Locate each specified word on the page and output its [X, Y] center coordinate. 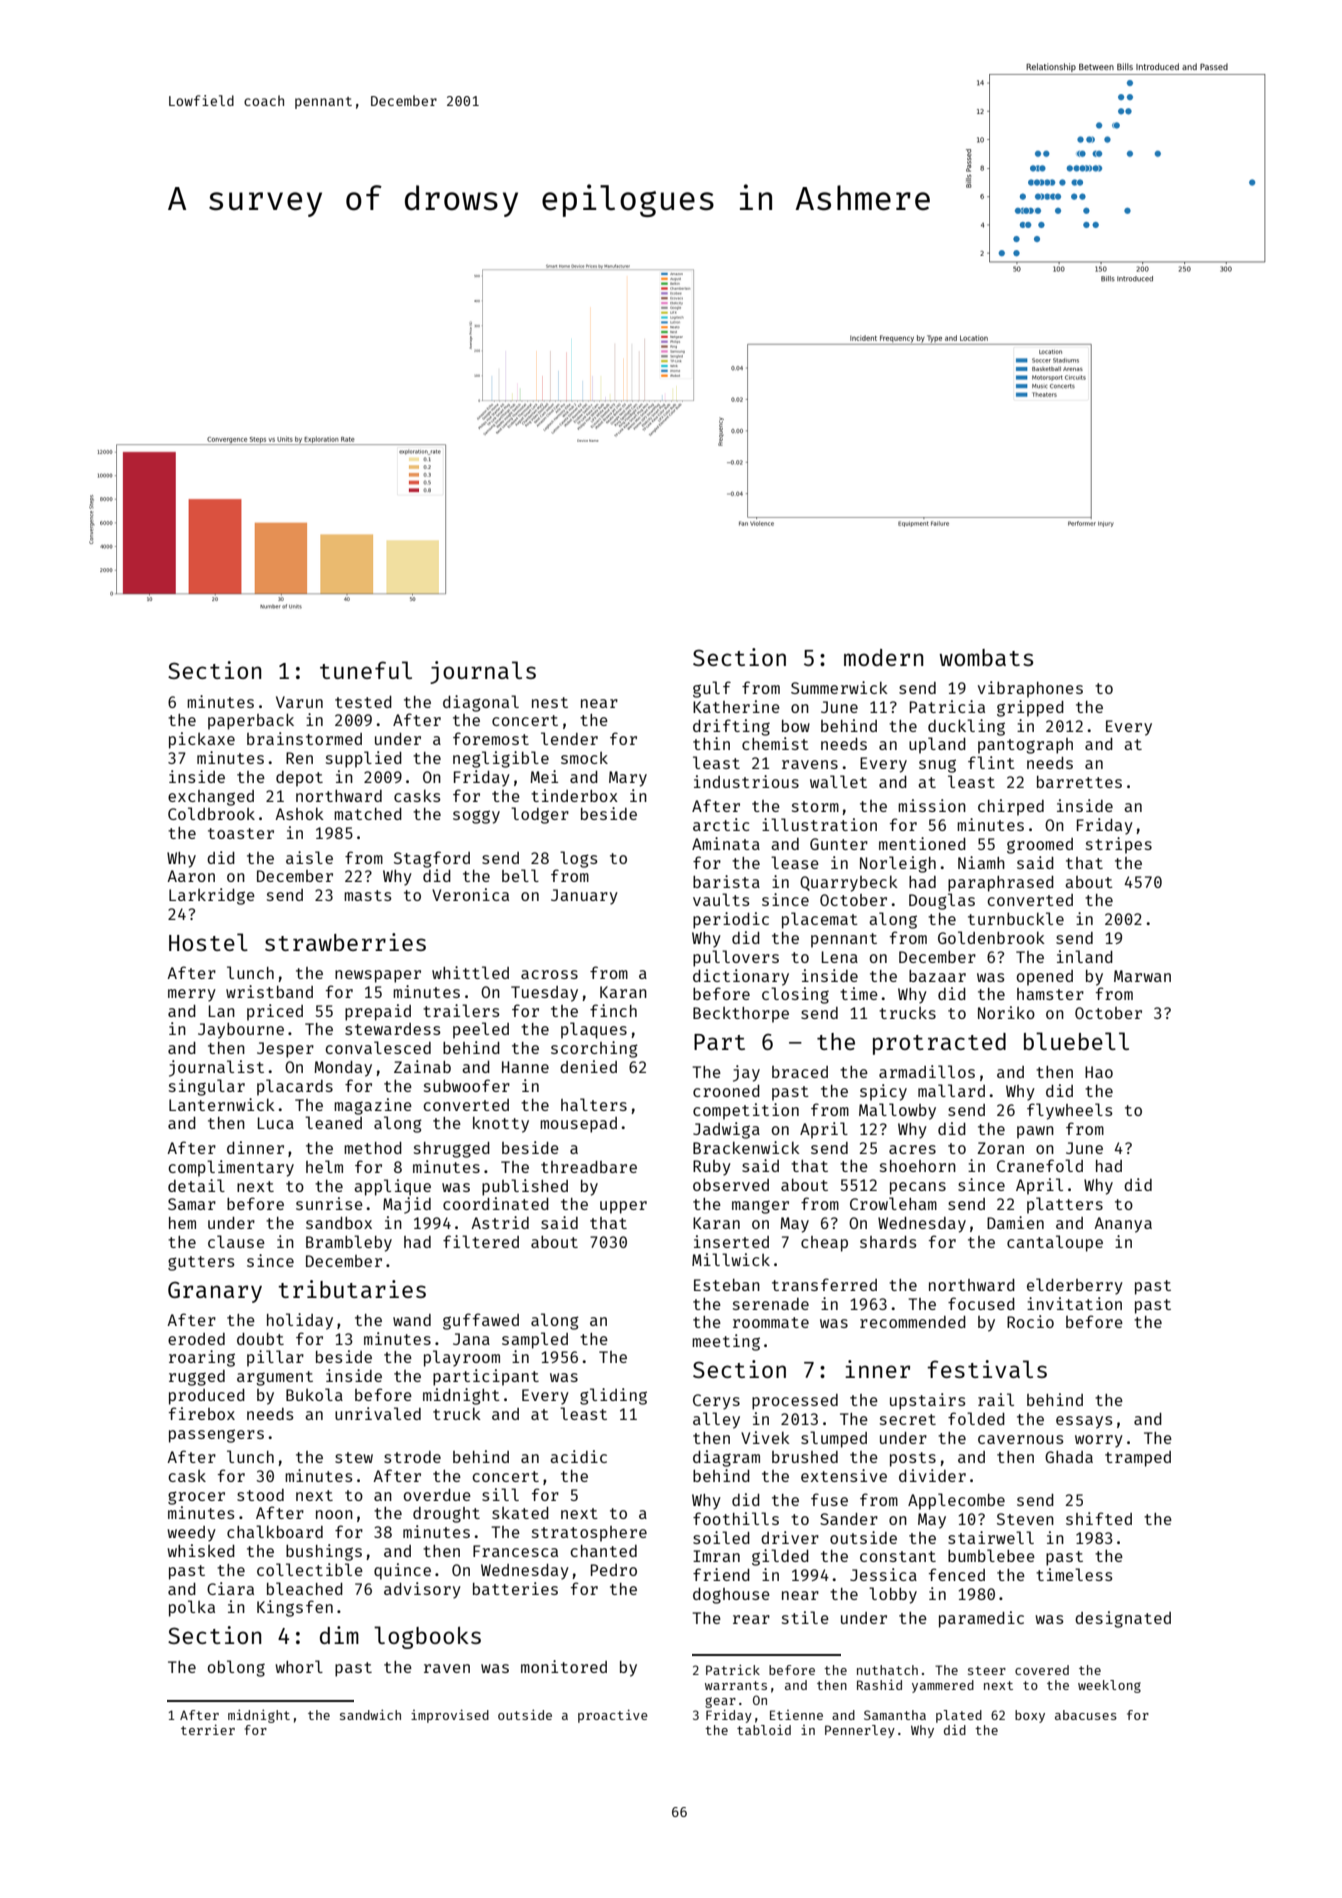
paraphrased [1001, 884]
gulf [712, 689]
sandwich [370, 1715]
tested [363, 702]
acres [912, 1149]
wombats [986, 657]
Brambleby [349, 1243]
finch [613, 1010]
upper [623, 1207]
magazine [373, 1106]
